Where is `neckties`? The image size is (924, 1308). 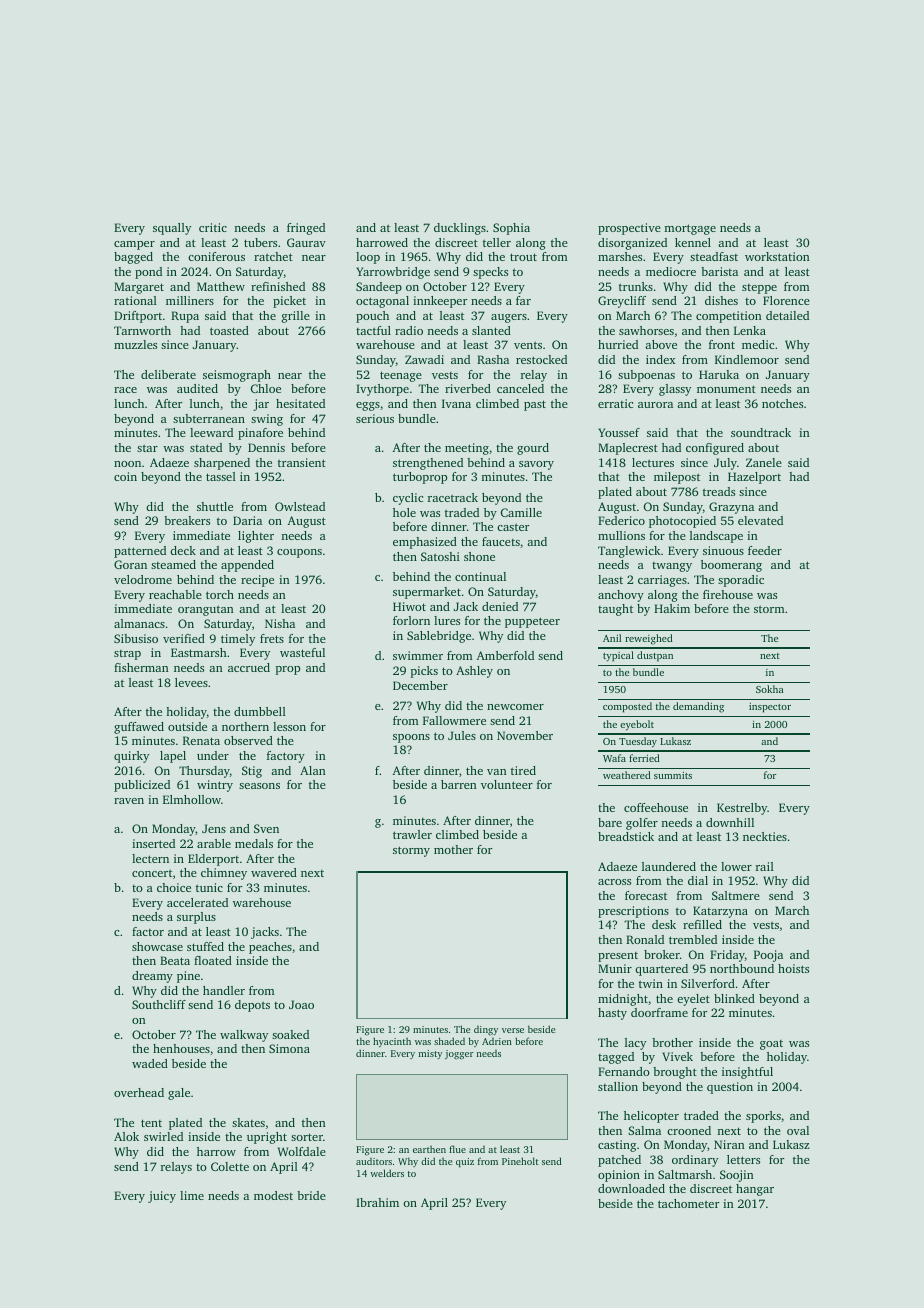
neckties is located at coordinates (765, 836).
